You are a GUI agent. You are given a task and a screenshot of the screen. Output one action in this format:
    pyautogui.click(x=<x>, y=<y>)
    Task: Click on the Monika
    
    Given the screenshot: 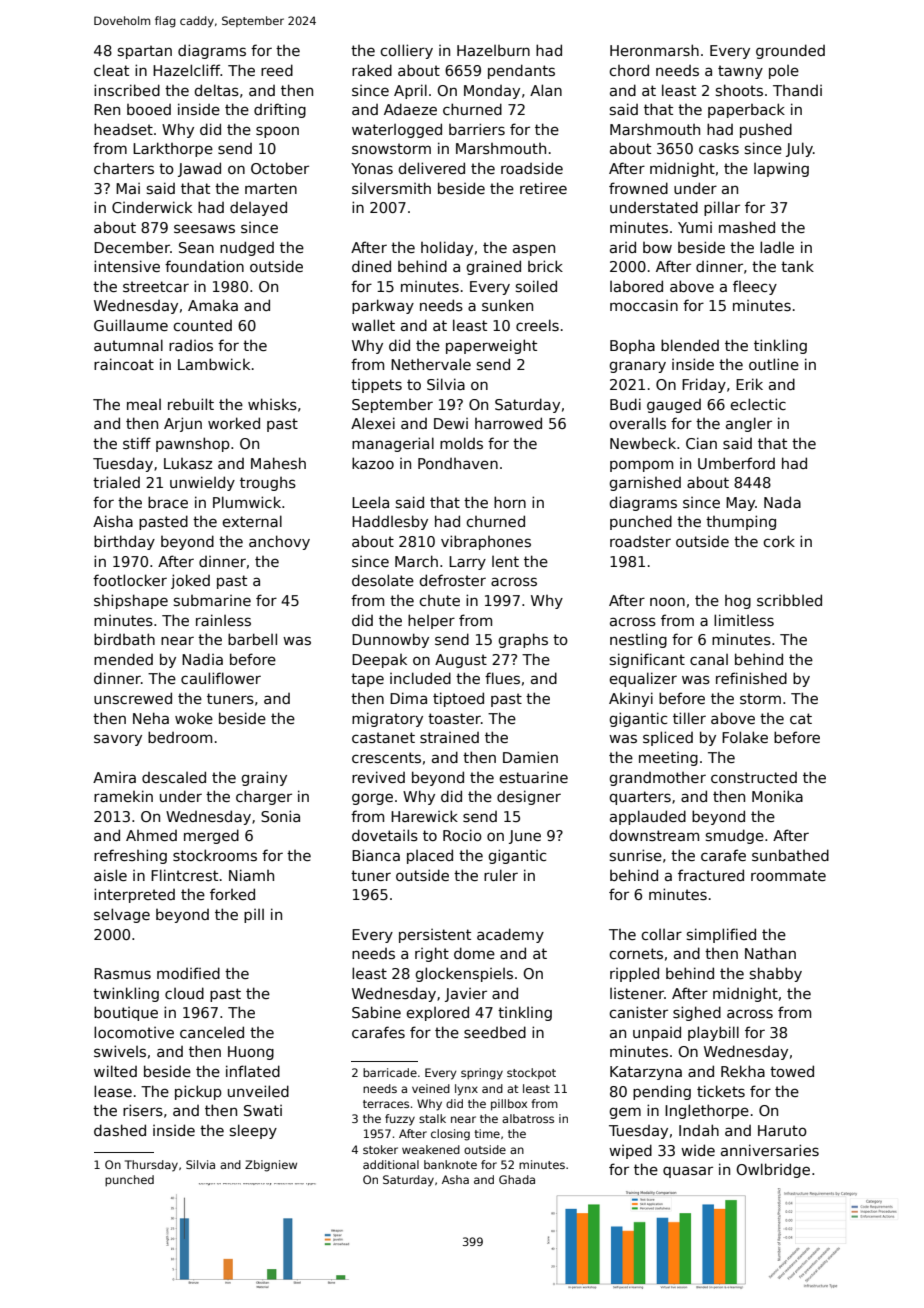 What is the action you would take?
    pyautogui.click(x=777, y=796)
